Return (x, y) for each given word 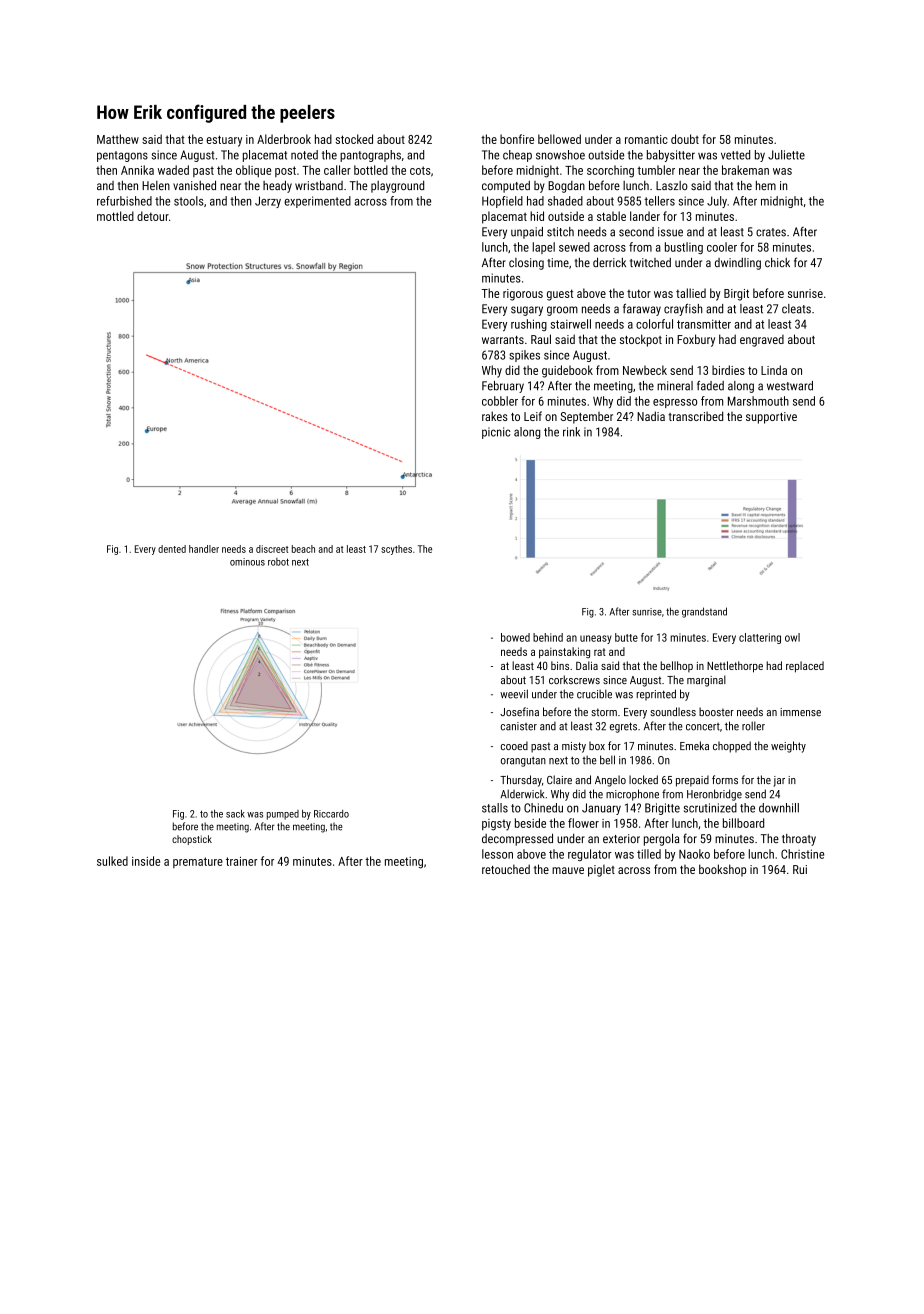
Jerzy (268, 202)
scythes (396, 550)
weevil (514, 694)
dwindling (738, 264)
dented (172, 549)
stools (189, 201)
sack (235, 814)
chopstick (192, 840)
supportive (771, 418)
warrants (503, 340)
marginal (706, 681)
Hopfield (502, 202)
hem (766, 185)
